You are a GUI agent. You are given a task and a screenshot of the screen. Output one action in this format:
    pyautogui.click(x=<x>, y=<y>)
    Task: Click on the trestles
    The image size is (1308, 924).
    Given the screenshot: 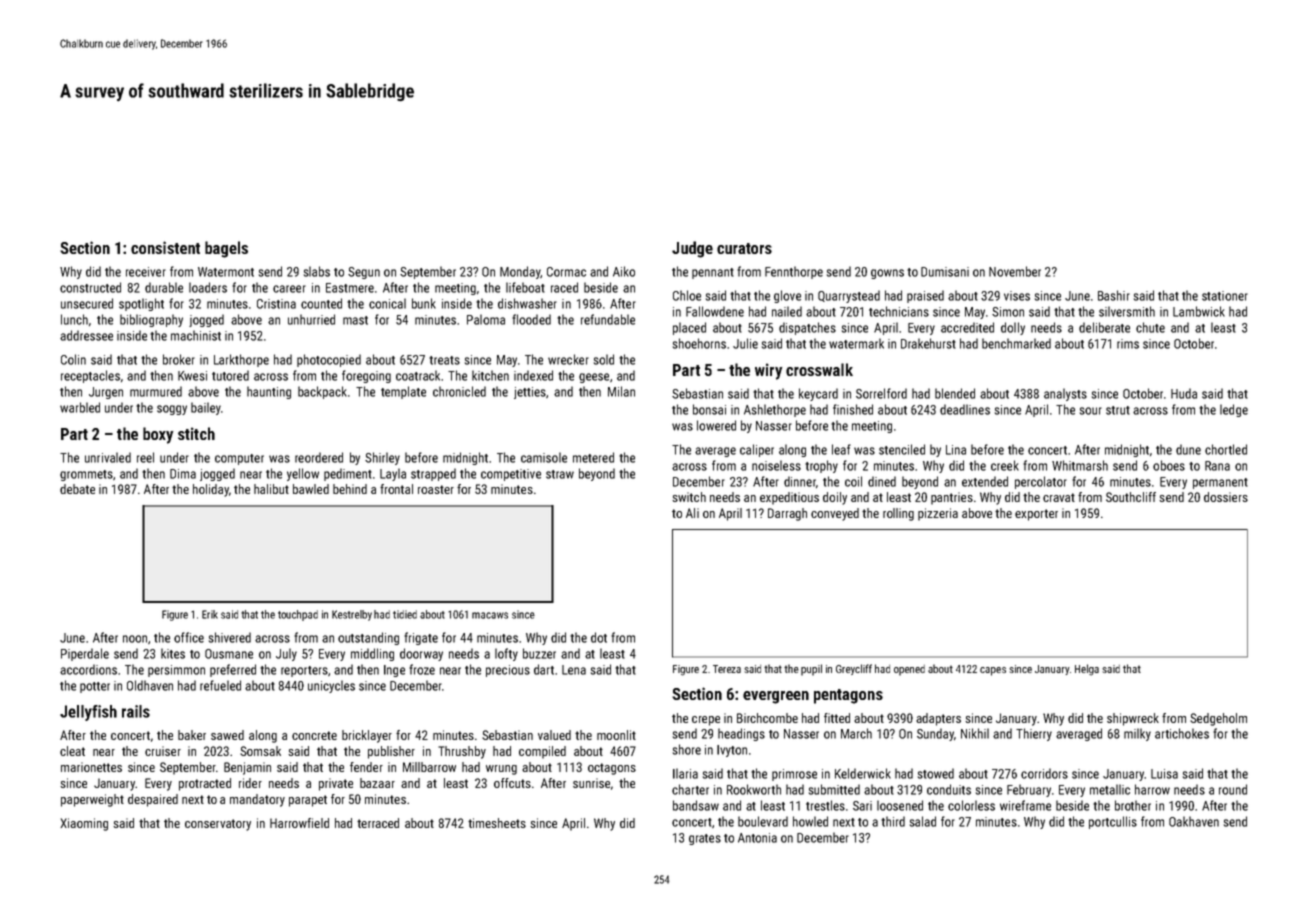 What is the action you would take?
    pyautogui.click(x=825, y=805)
